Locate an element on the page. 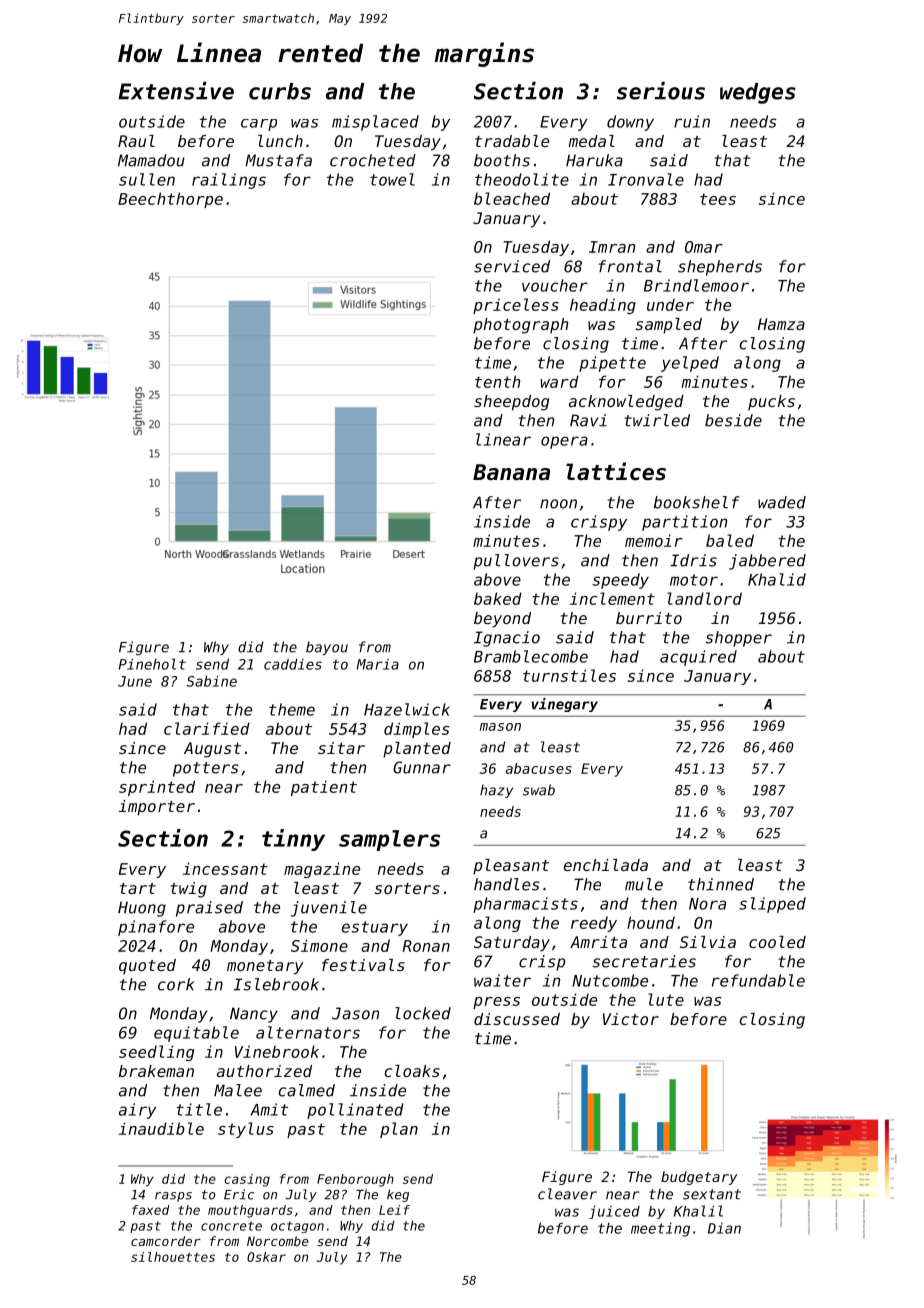 This image has height=1308, width=924. tenth is located at coordinates (497, 381).
